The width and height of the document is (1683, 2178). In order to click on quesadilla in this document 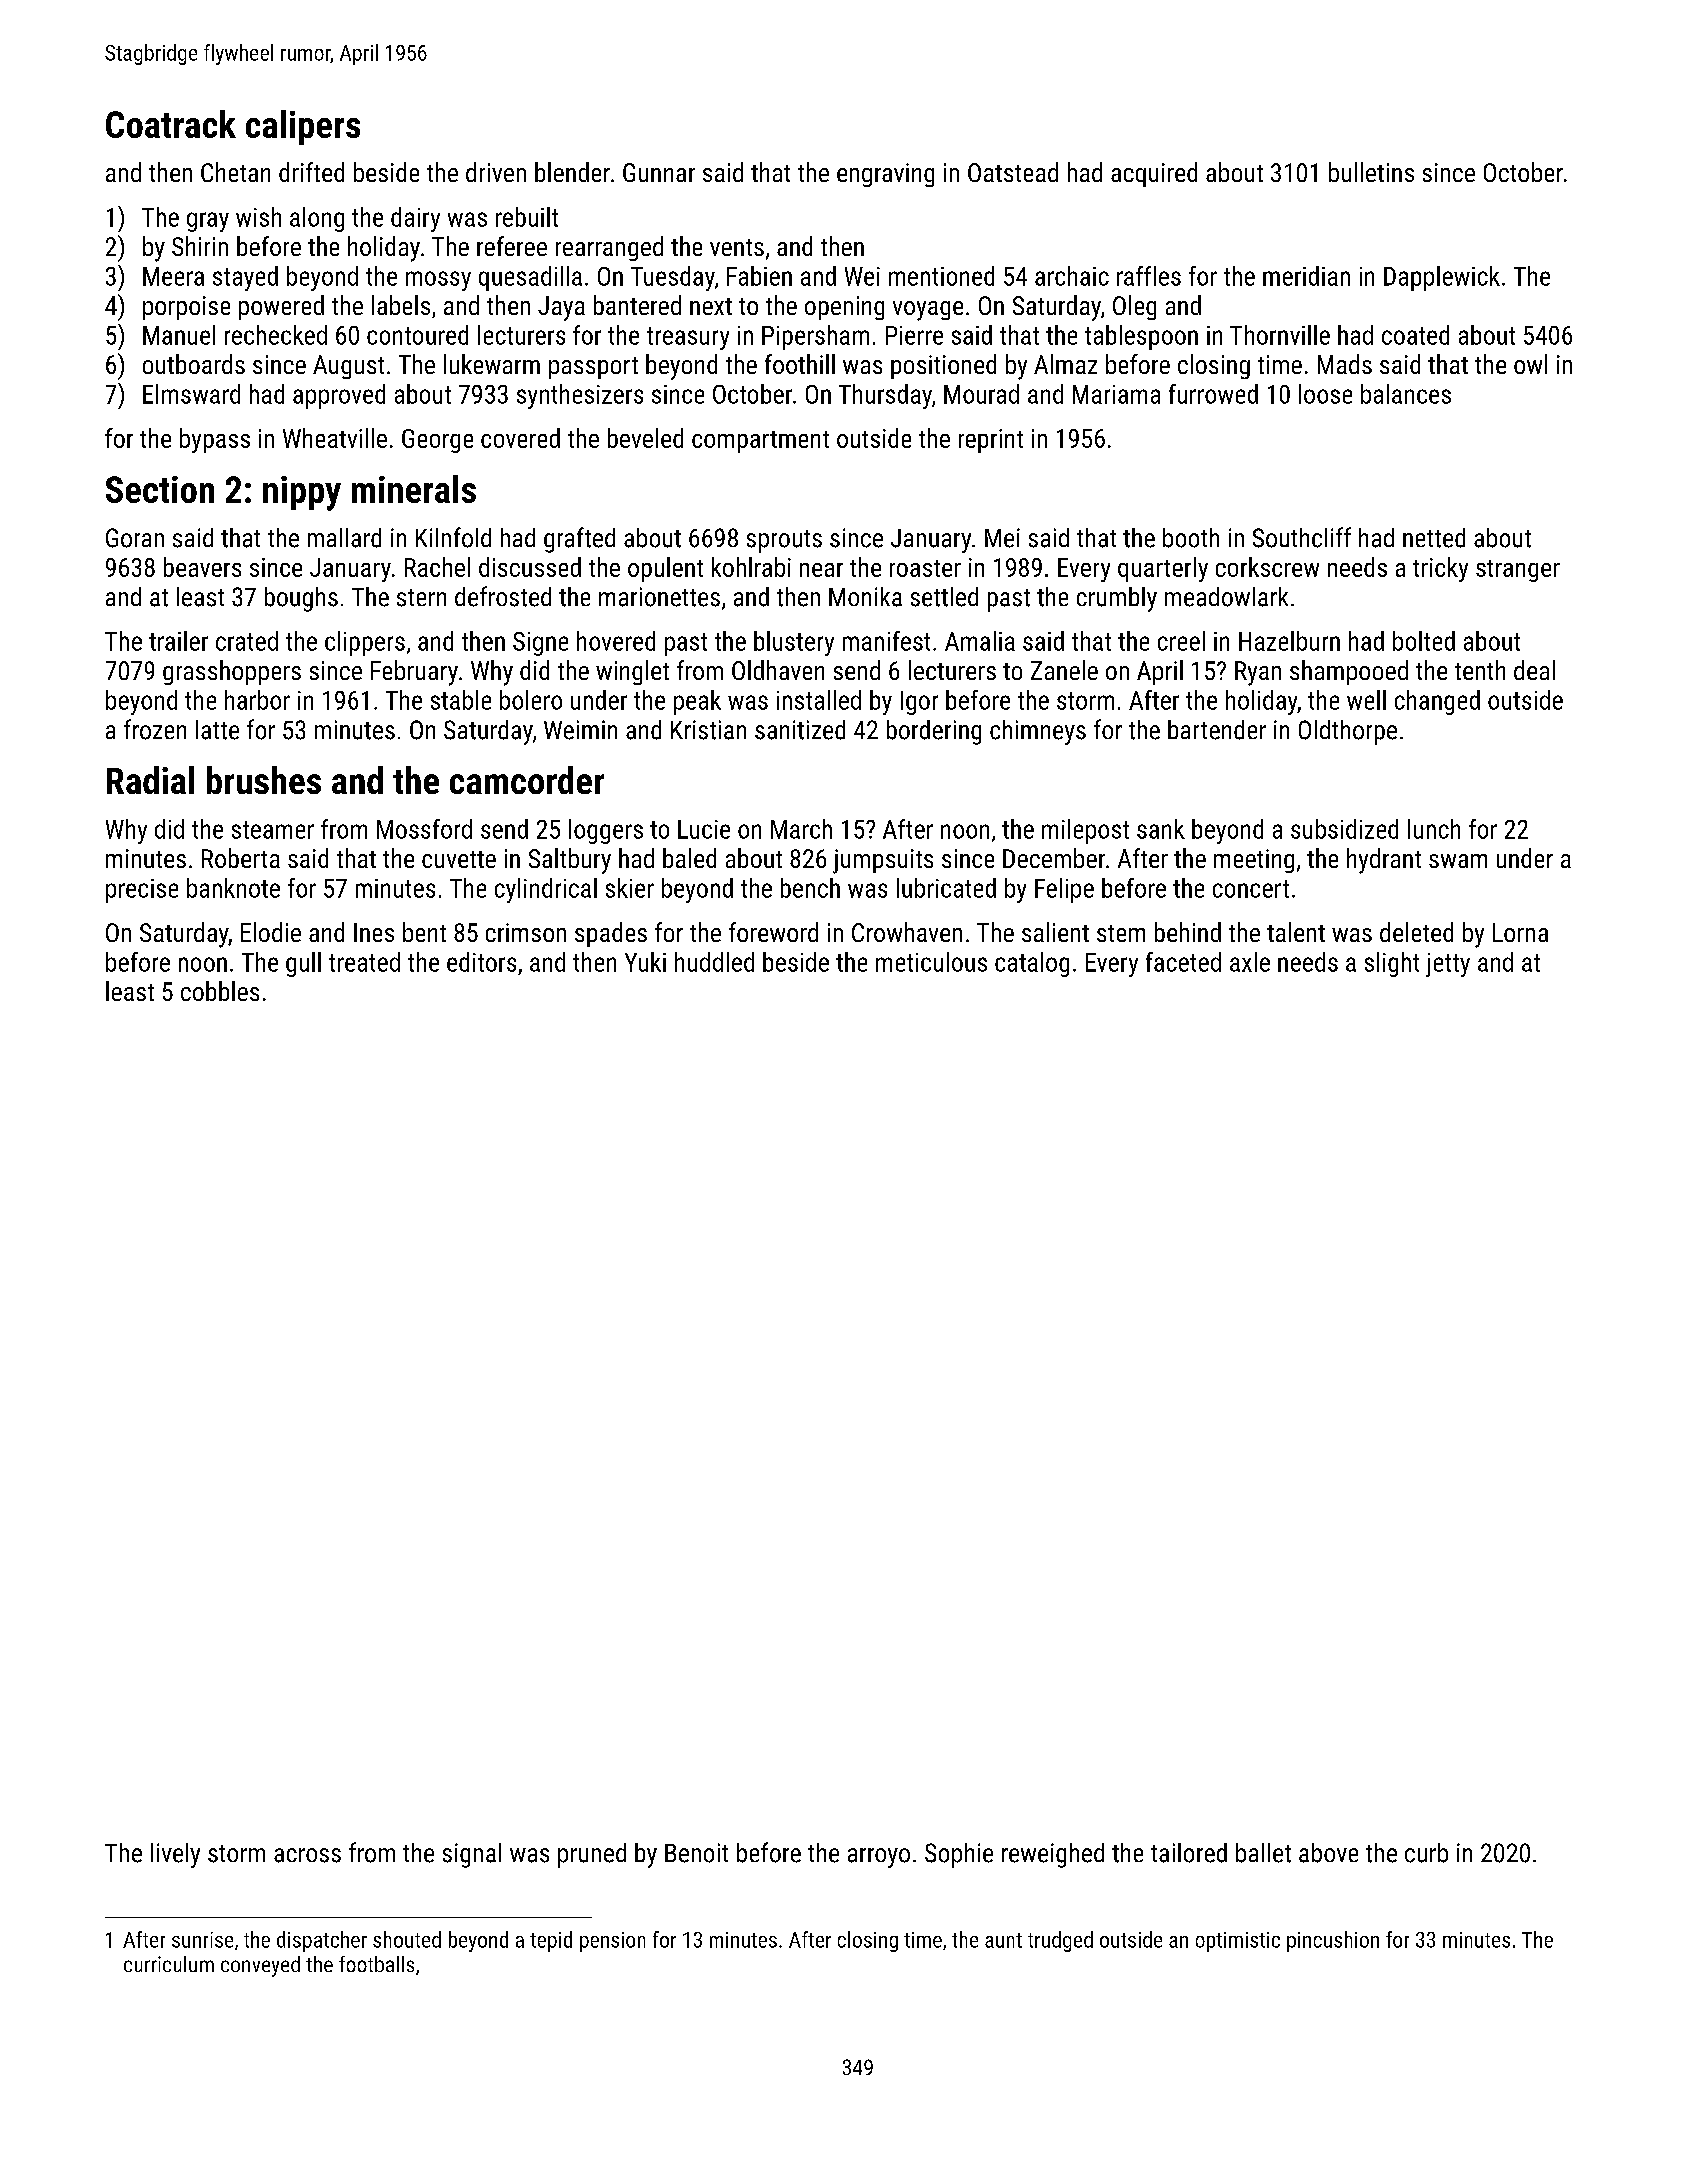, I will do `click(530, 278)`.
